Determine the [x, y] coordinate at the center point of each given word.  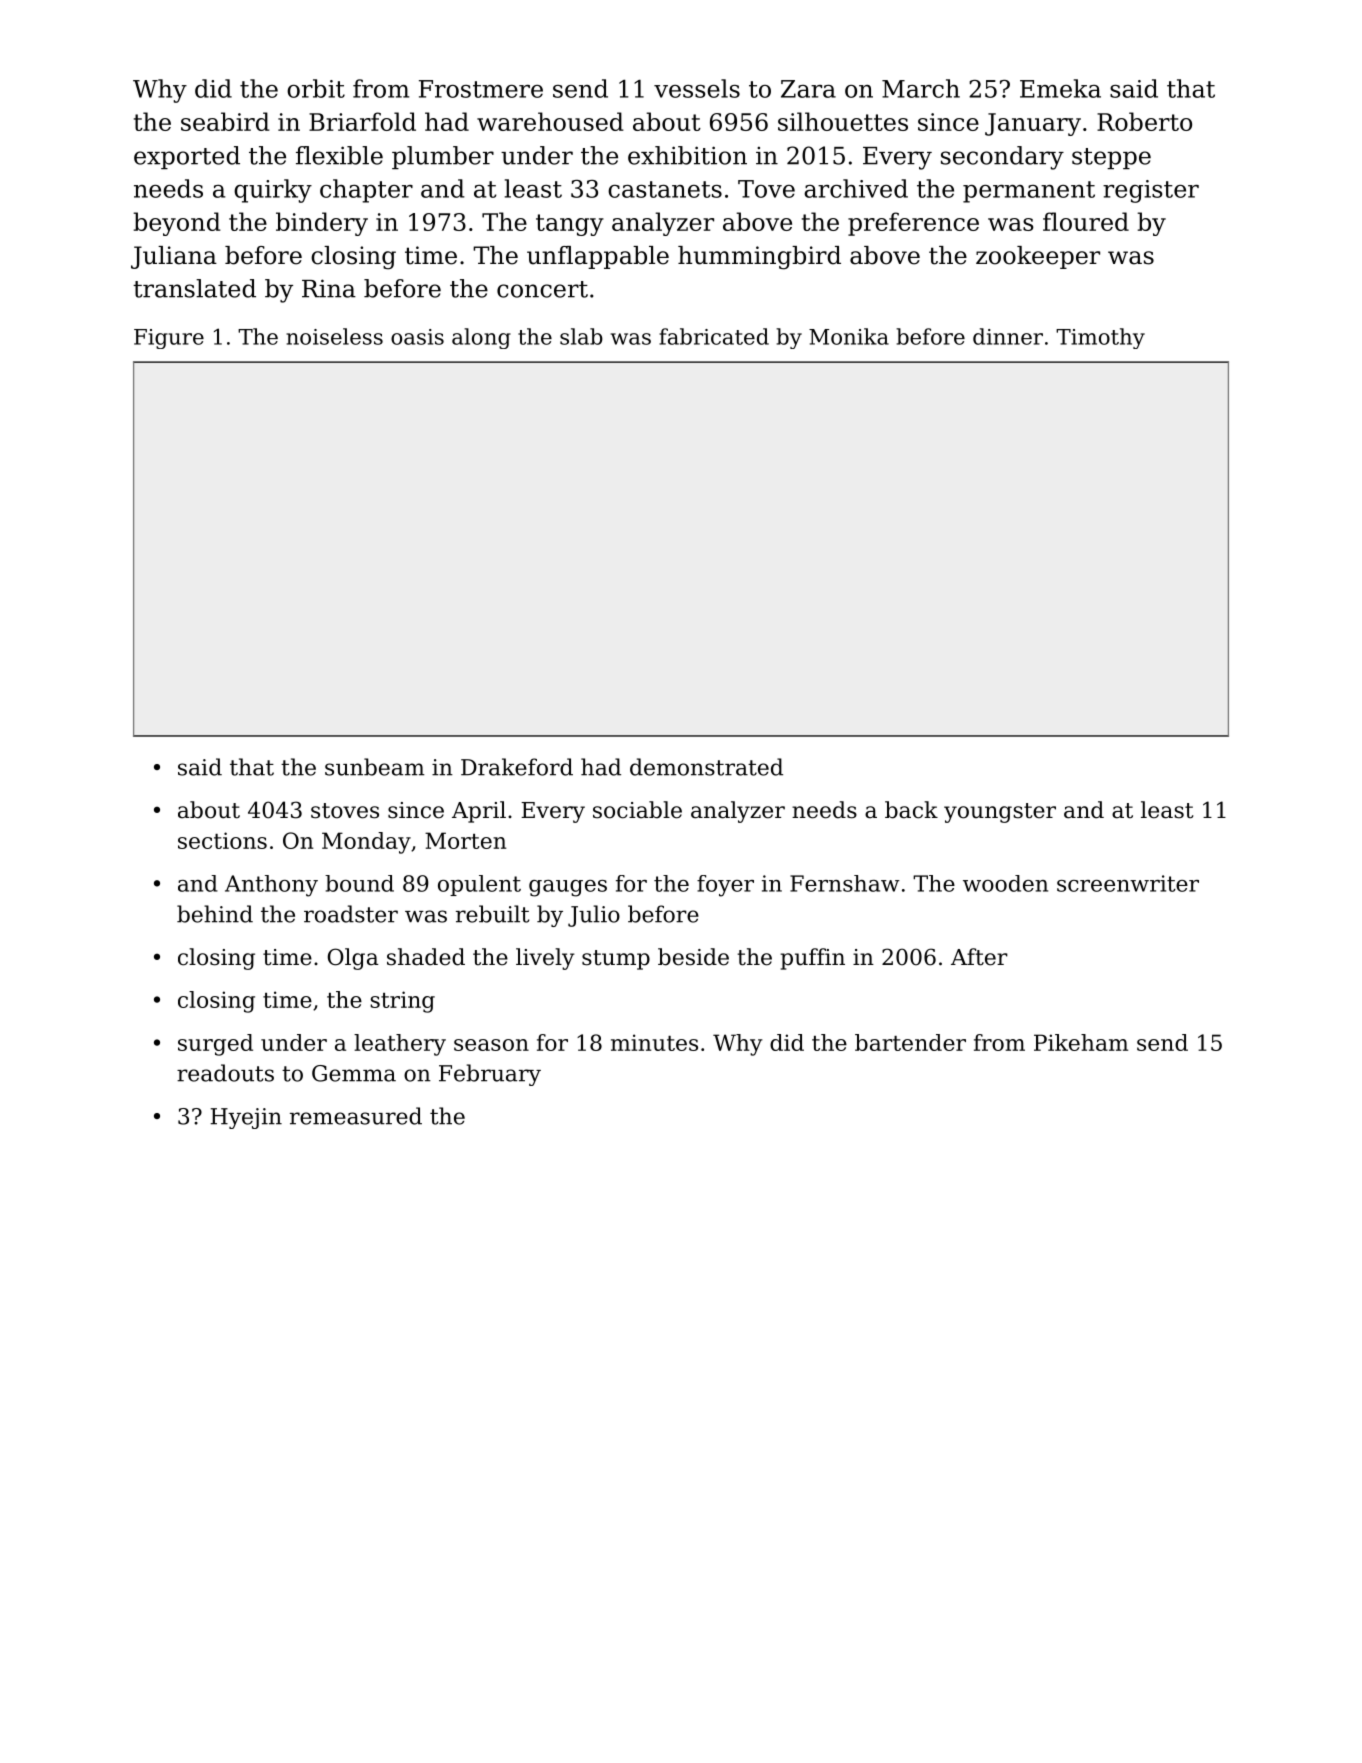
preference [913, 224]
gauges [568, 888]
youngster [1000, 813]
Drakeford [517, 767]
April [479, 812]
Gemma [354, 1073]
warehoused [550, 121]
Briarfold [362, 121]
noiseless [334, 336]
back [911, 810]
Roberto [1144, 121]
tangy [570, 225]
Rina [329, 288]
